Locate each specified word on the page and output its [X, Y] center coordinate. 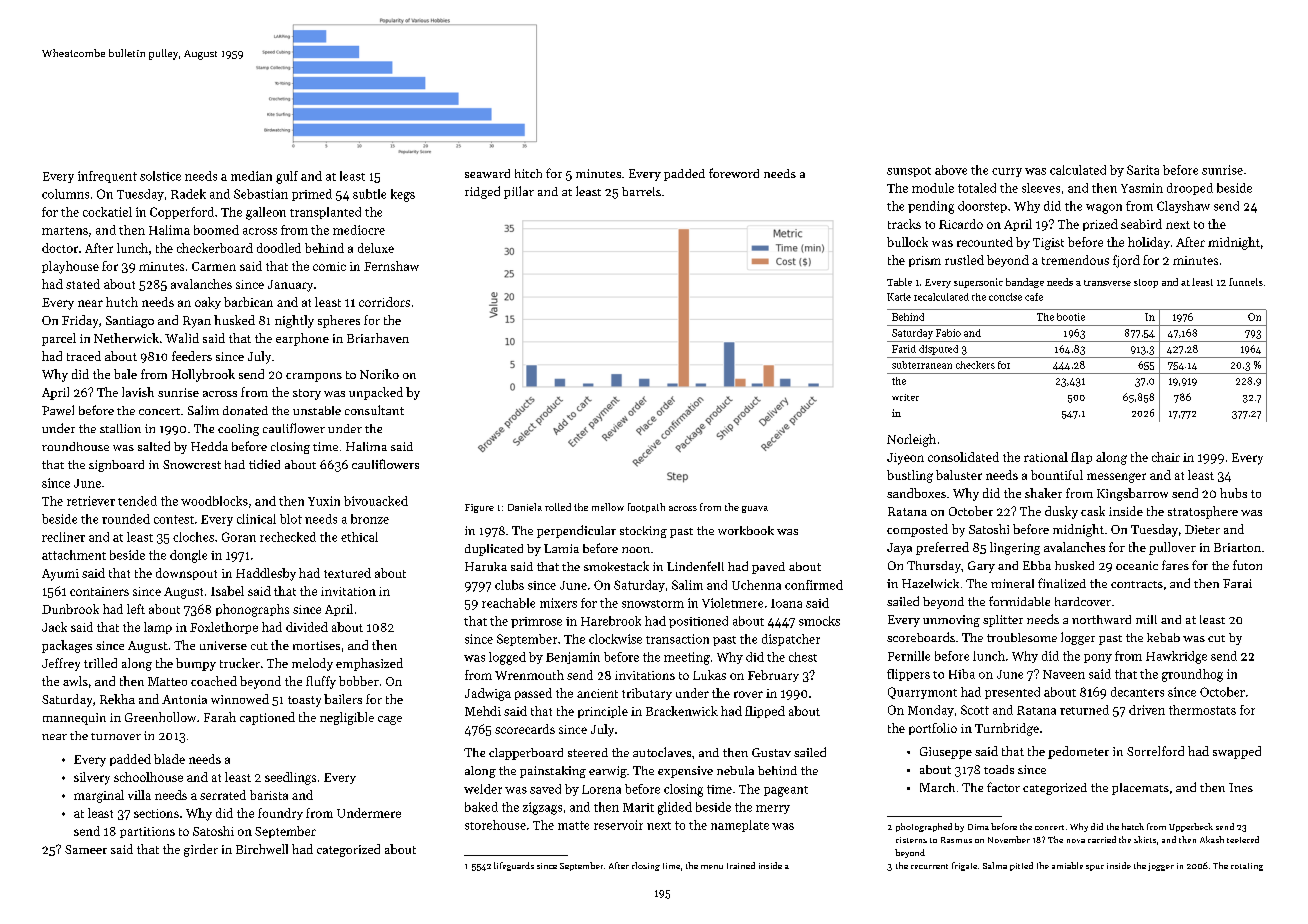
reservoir [618, 825]
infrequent [107, 177]
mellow [608, 507]
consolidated [963, 457]
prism [925, 261]
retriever [91, 501]
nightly [294, 321]
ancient [597, 693]
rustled [964, 260]
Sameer [86, 849]
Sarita [1143, 170]
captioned [267, 718]
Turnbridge [1007, 729]
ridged [482, 192]
